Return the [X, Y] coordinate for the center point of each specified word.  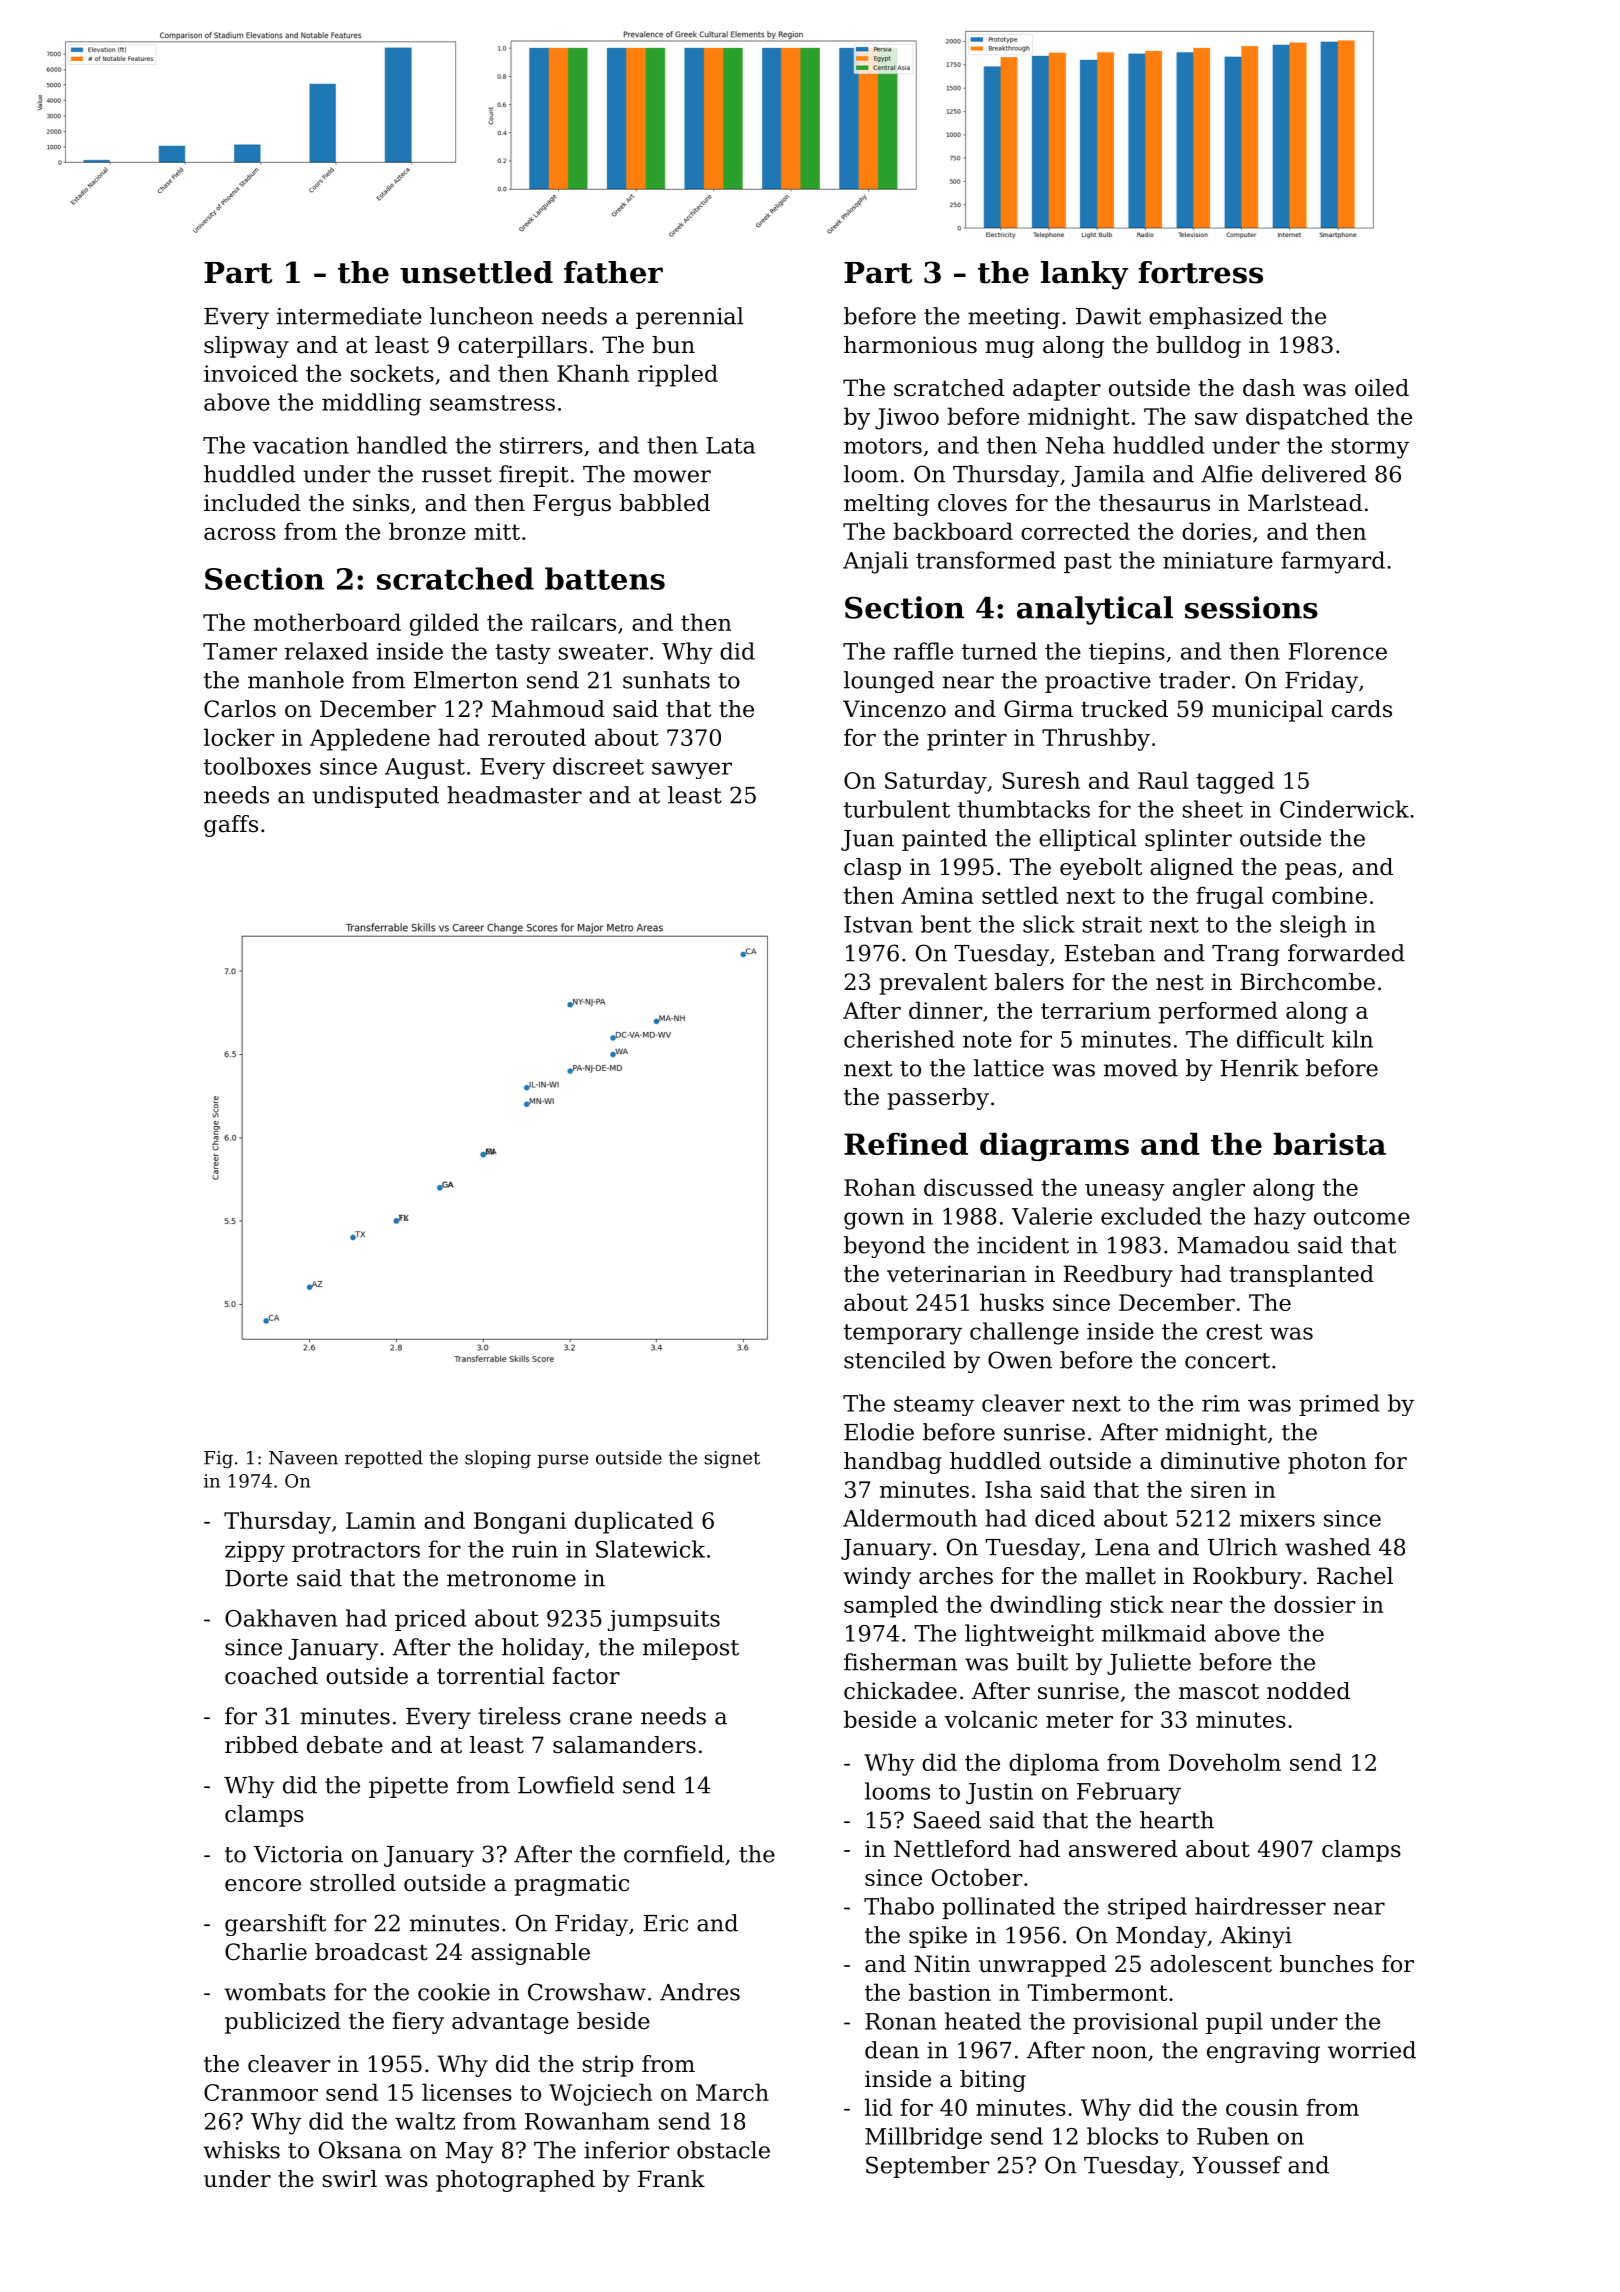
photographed [515, 2181]
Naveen [303, 1458]
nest [1180, 982]
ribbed [261, 1745]
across [240, 534]
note [987, 1040]
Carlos [240, 709]
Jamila [1108, 476]
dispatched [1307, 418]
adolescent [1211, 1964]
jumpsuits [664, 1620]
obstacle [723, 2150]
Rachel [1355, 1576]
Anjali [875, 562]
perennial [689, 318]
